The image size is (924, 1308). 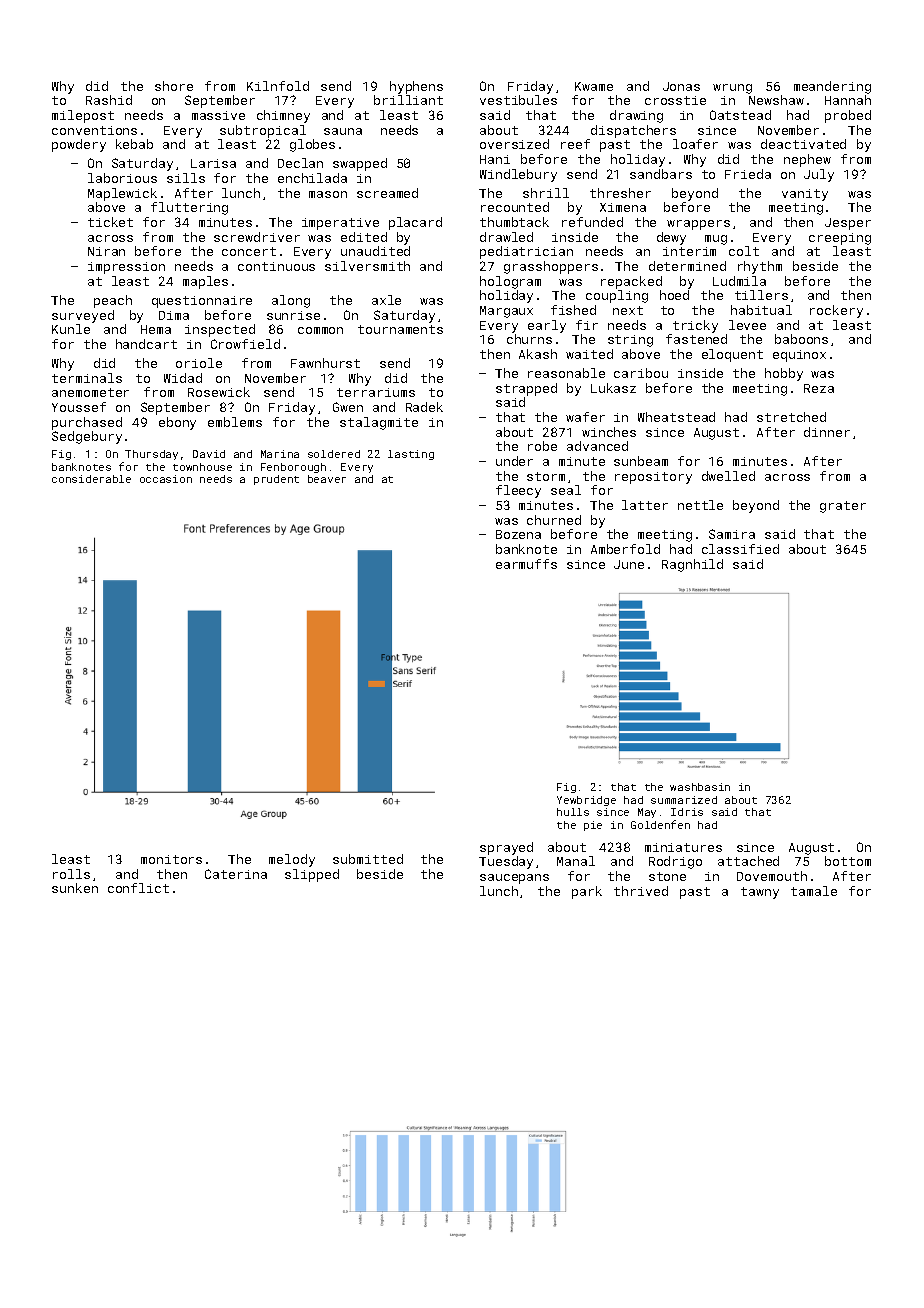 I want to click on maples, so click(x=205, y=282).
